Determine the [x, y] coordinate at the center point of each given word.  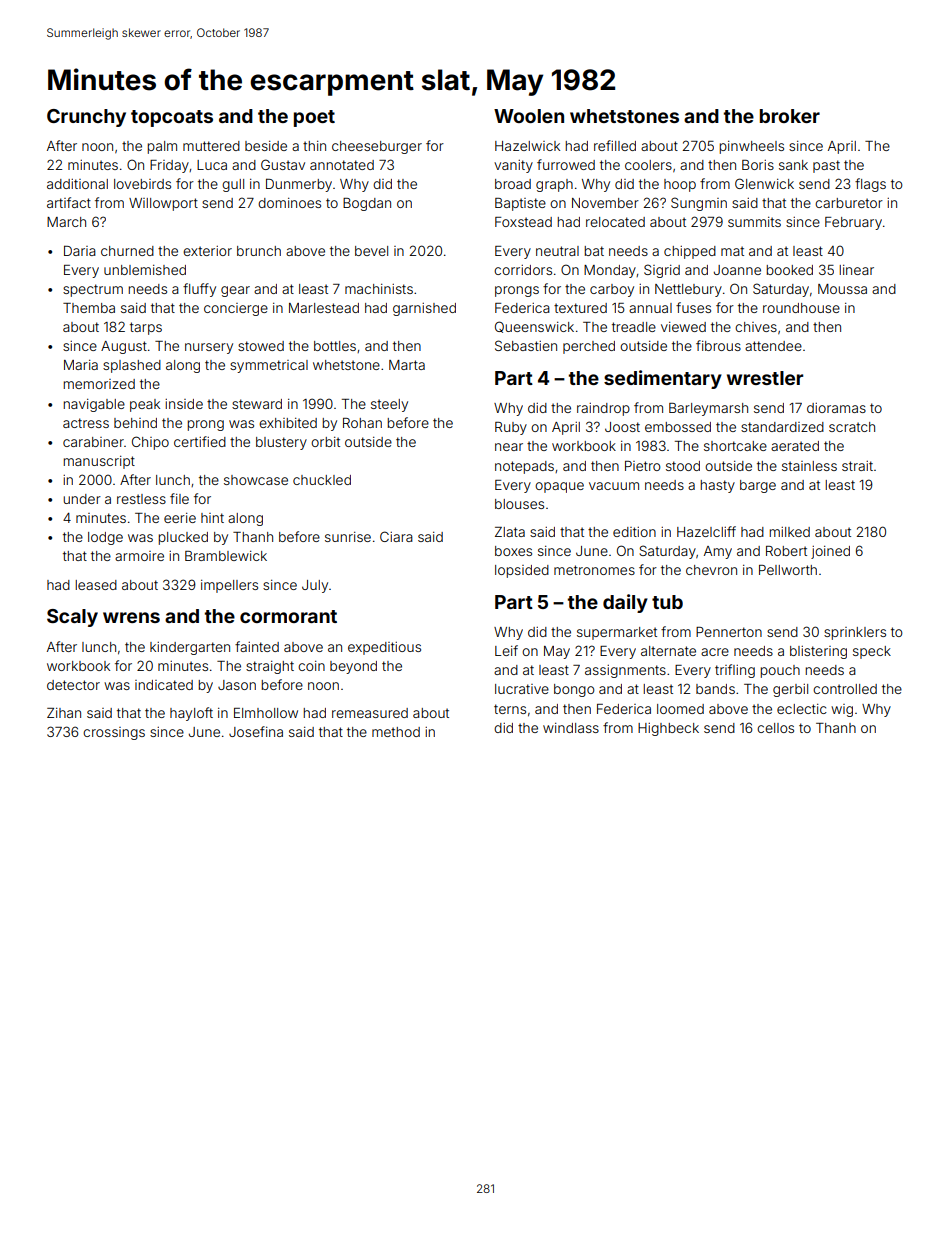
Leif [506, 650]
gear [235, 291]
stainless [809, 466]
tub [667, 602]
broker [790, 116]
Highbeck [668, 729]
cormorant [288, 616]
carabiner [93, 442]
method [396, 732]
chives [756, 327]
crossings [114, 733]
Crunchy [86, 118]
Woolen [529, 116]
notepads [524, 467]
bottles [335, 346]
